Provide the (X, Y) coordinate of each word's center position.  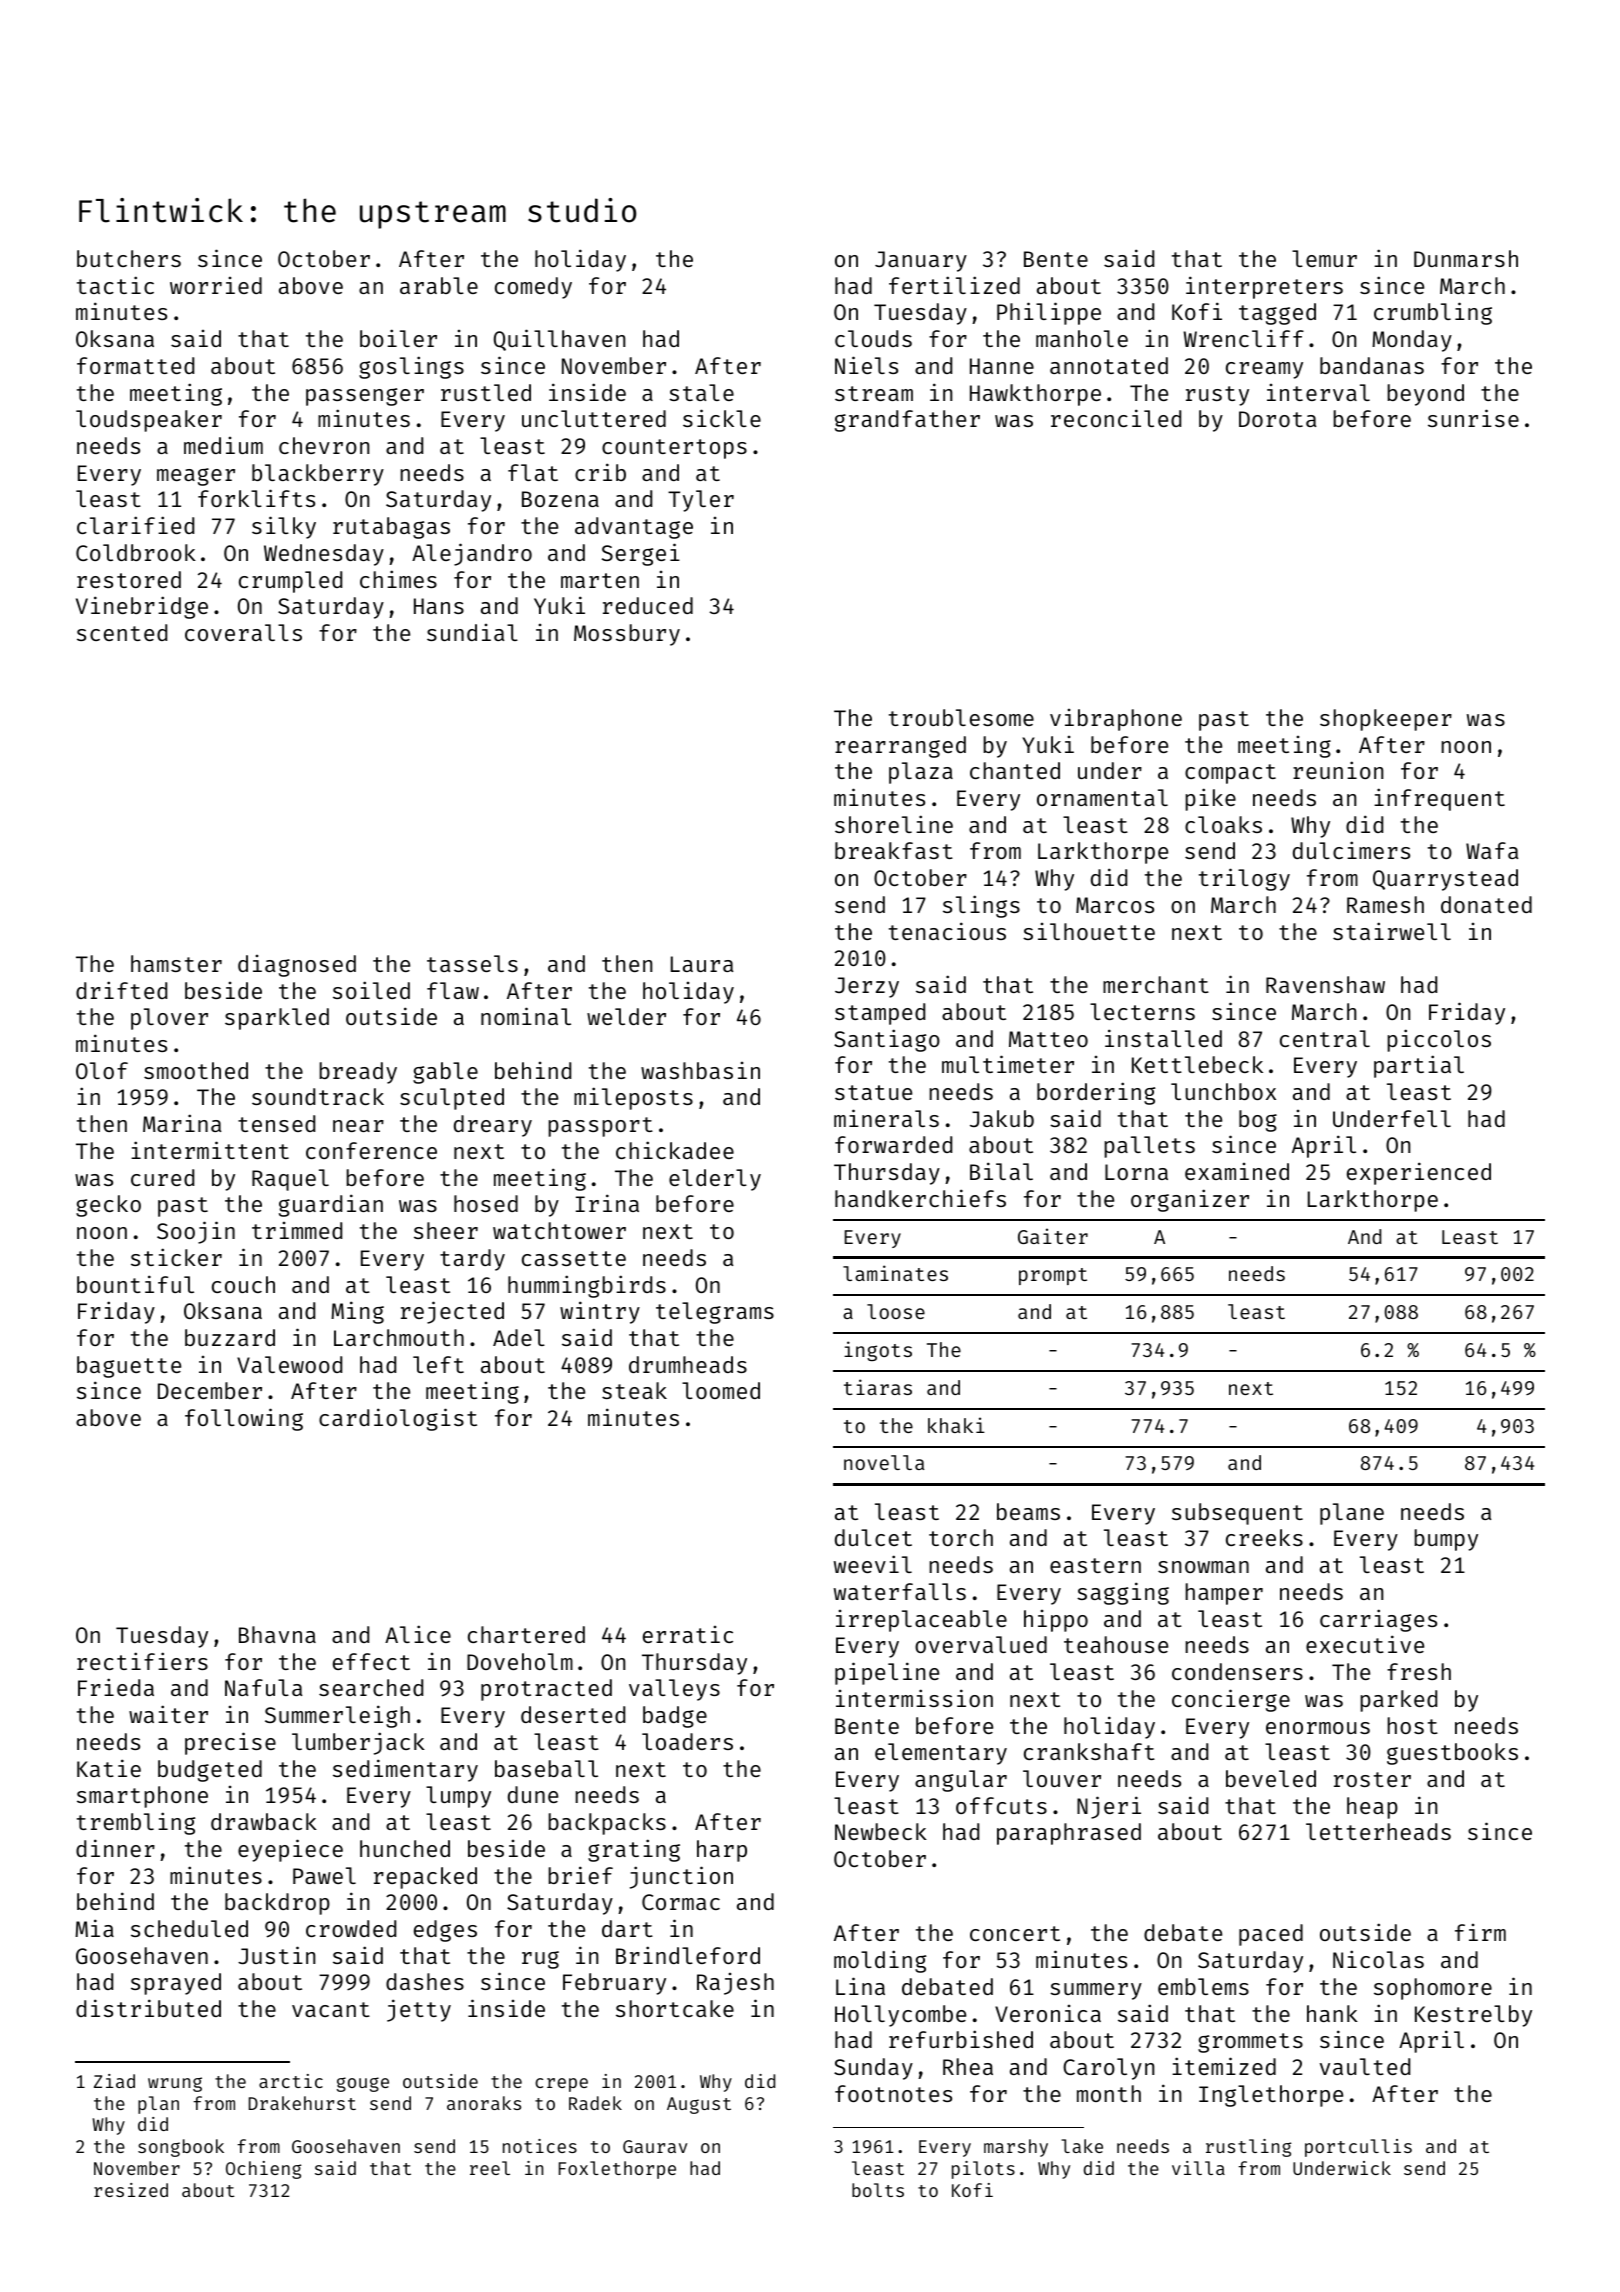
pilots (983, 2170)
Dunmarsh (1466, 258)
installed (1163, 1038)
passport (600, 1127)
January (921, 261)
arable (439, 285)
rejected (452, 1312)
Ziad (114, 2081)
